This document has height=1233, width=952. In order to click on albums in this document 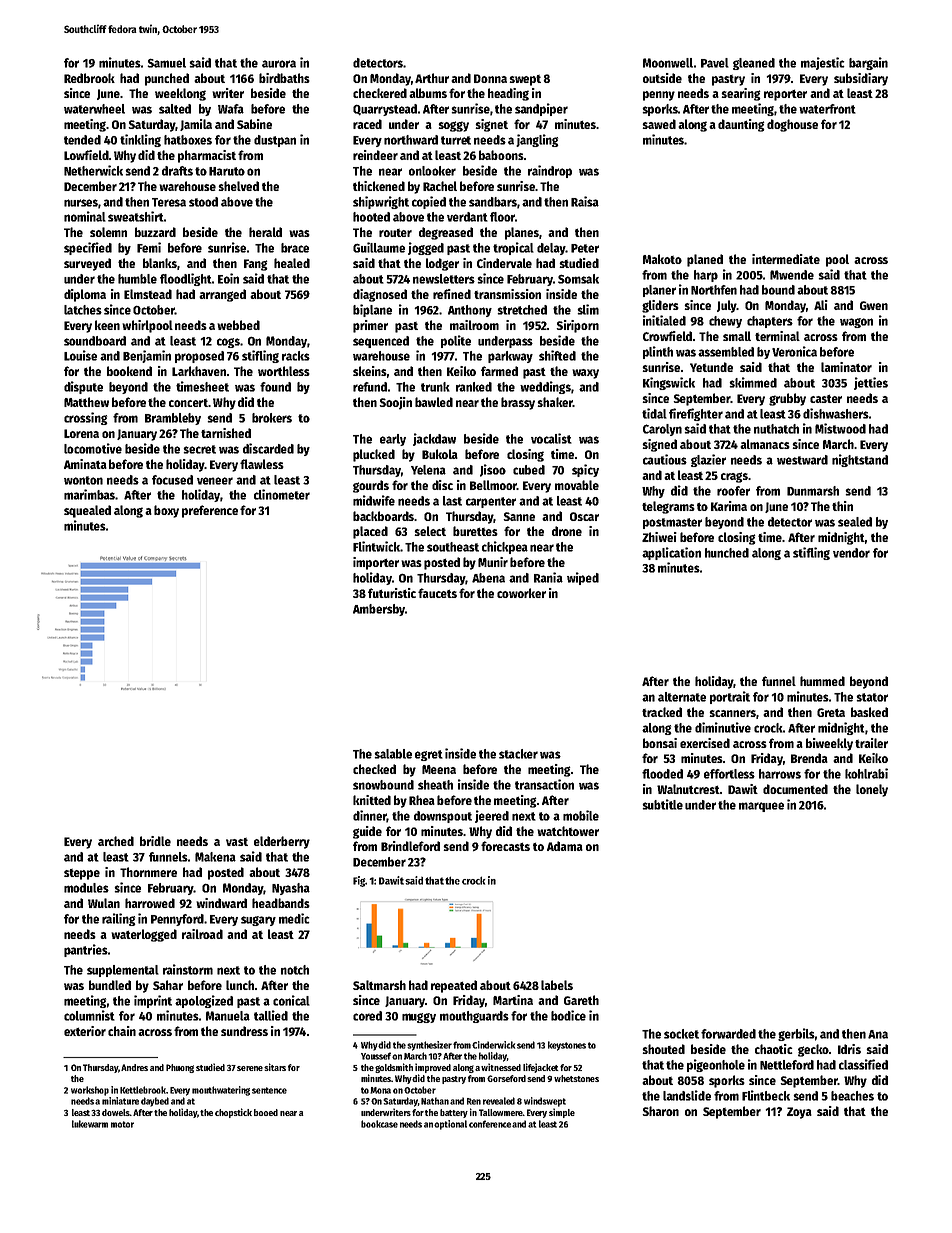, I will do `click(428, 93)`.
